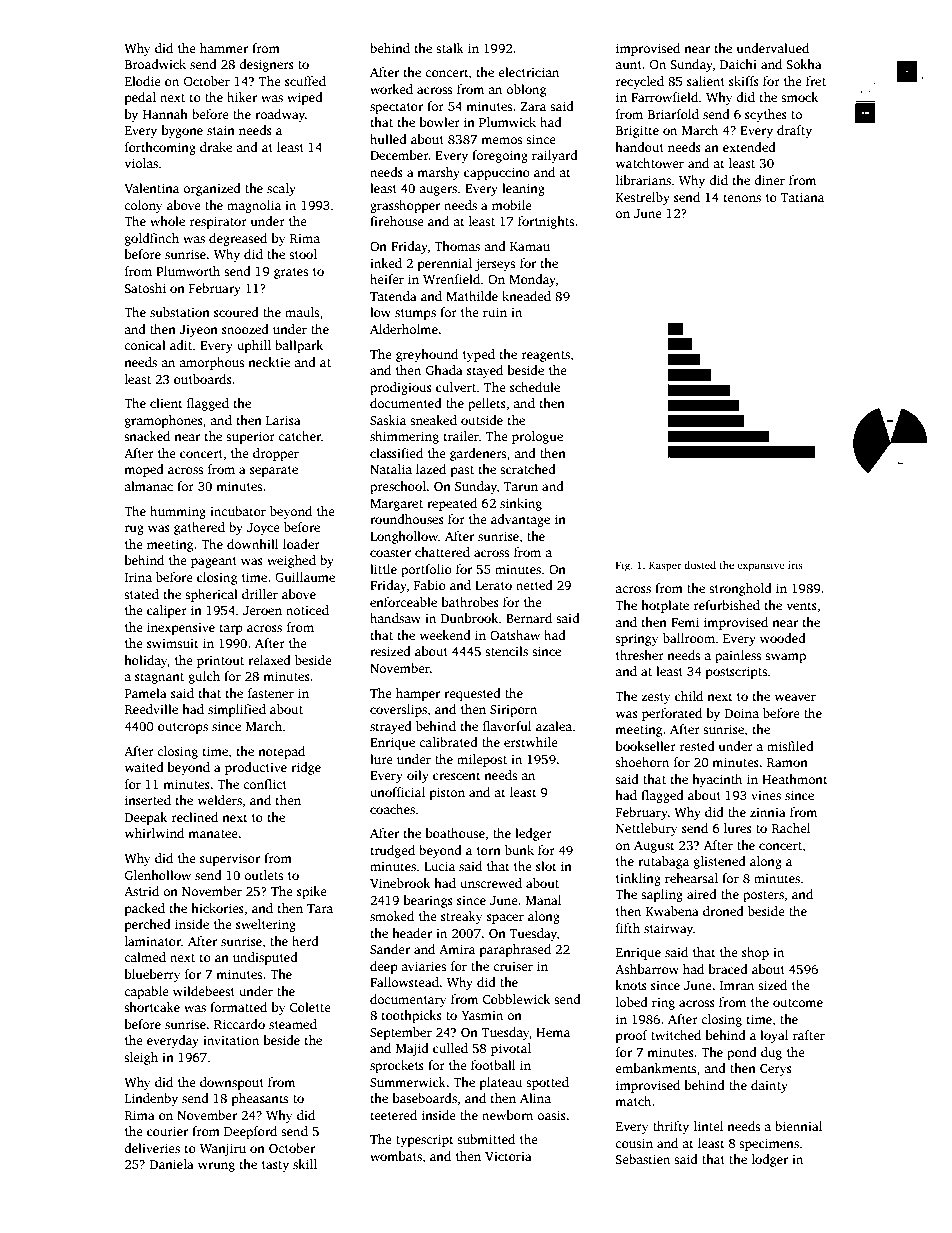 Image resolution: width=952 pixels, height=1233 pixels. What do you see at coordinates (238, 239) in the screenshot?
I see `degreased` at bounding box center [238, 239].
